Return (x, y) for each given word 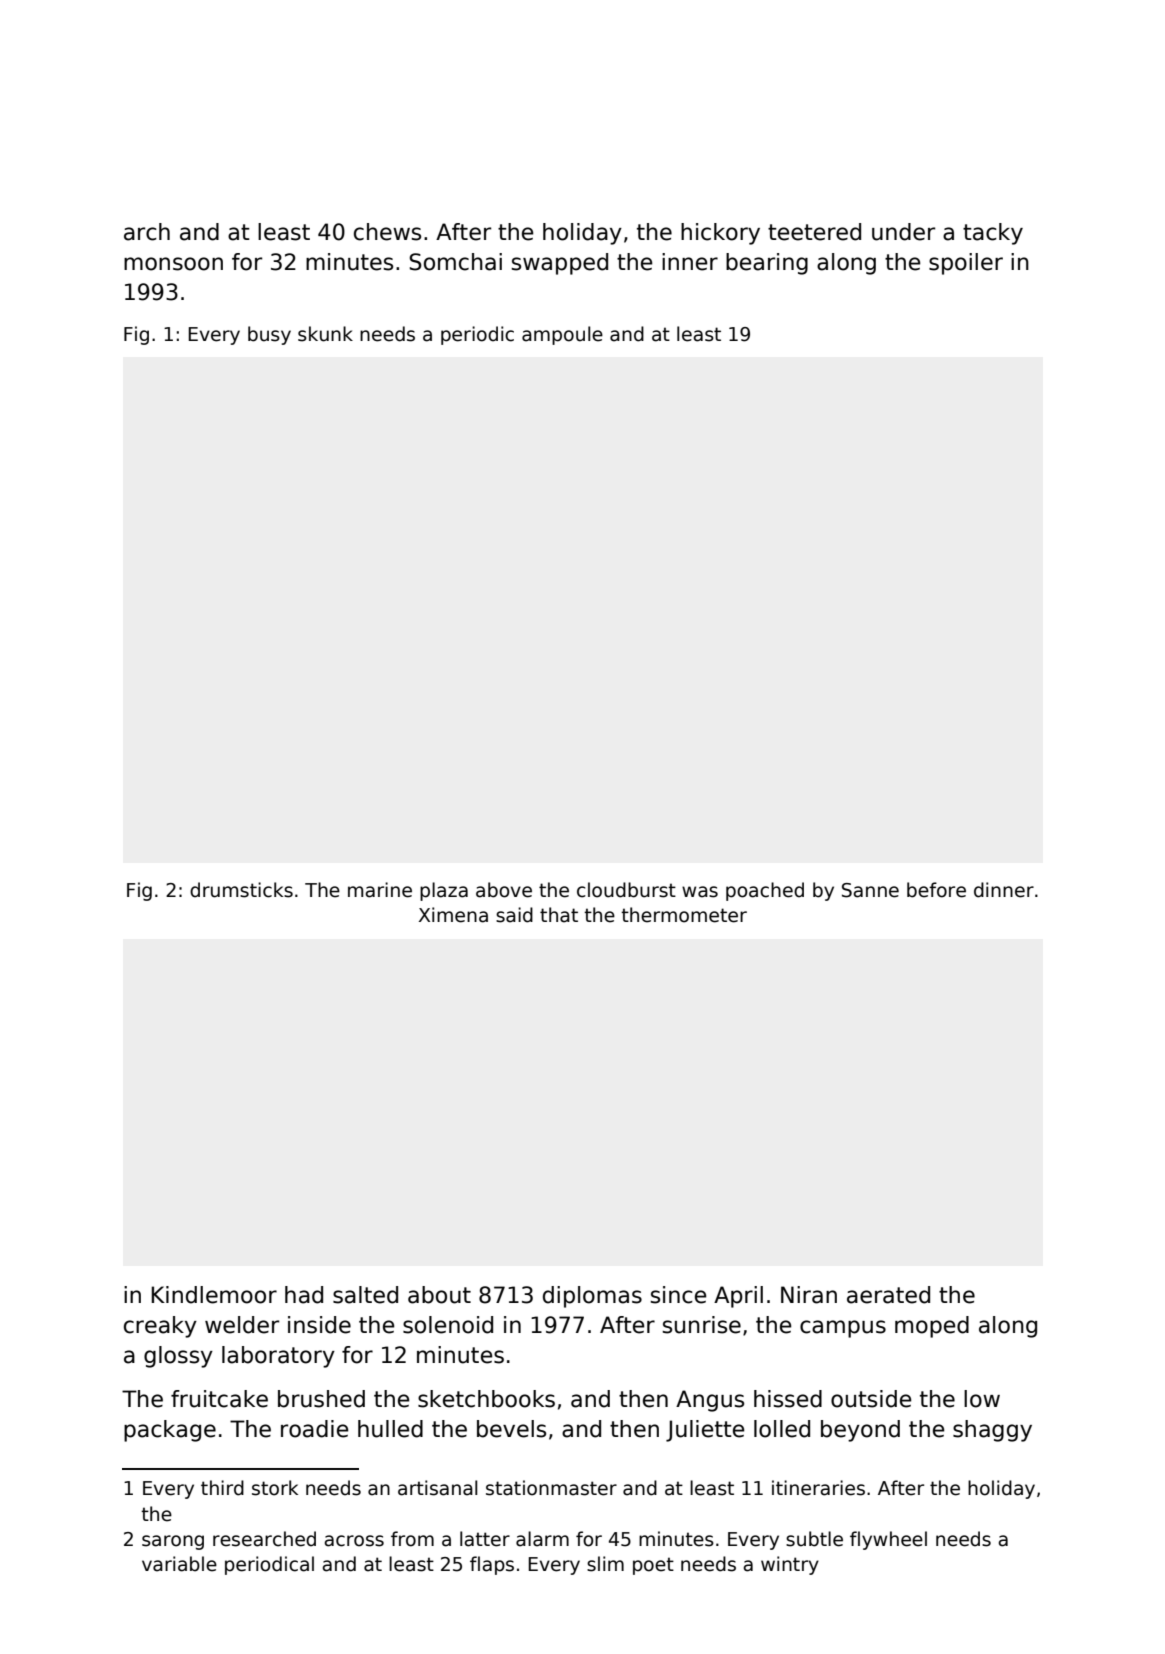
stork (275, 1488)
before (936, 890)
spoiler (966, 264)
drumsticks (241, 890)
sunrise (702, 1325)
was (700, 892)
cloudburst (626, 890)
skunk (325, 334)
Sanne (870, 890)
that (559, 915)
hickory (720, 234)
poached (765, 891)
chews (387, 232)
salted (365, 1295)
